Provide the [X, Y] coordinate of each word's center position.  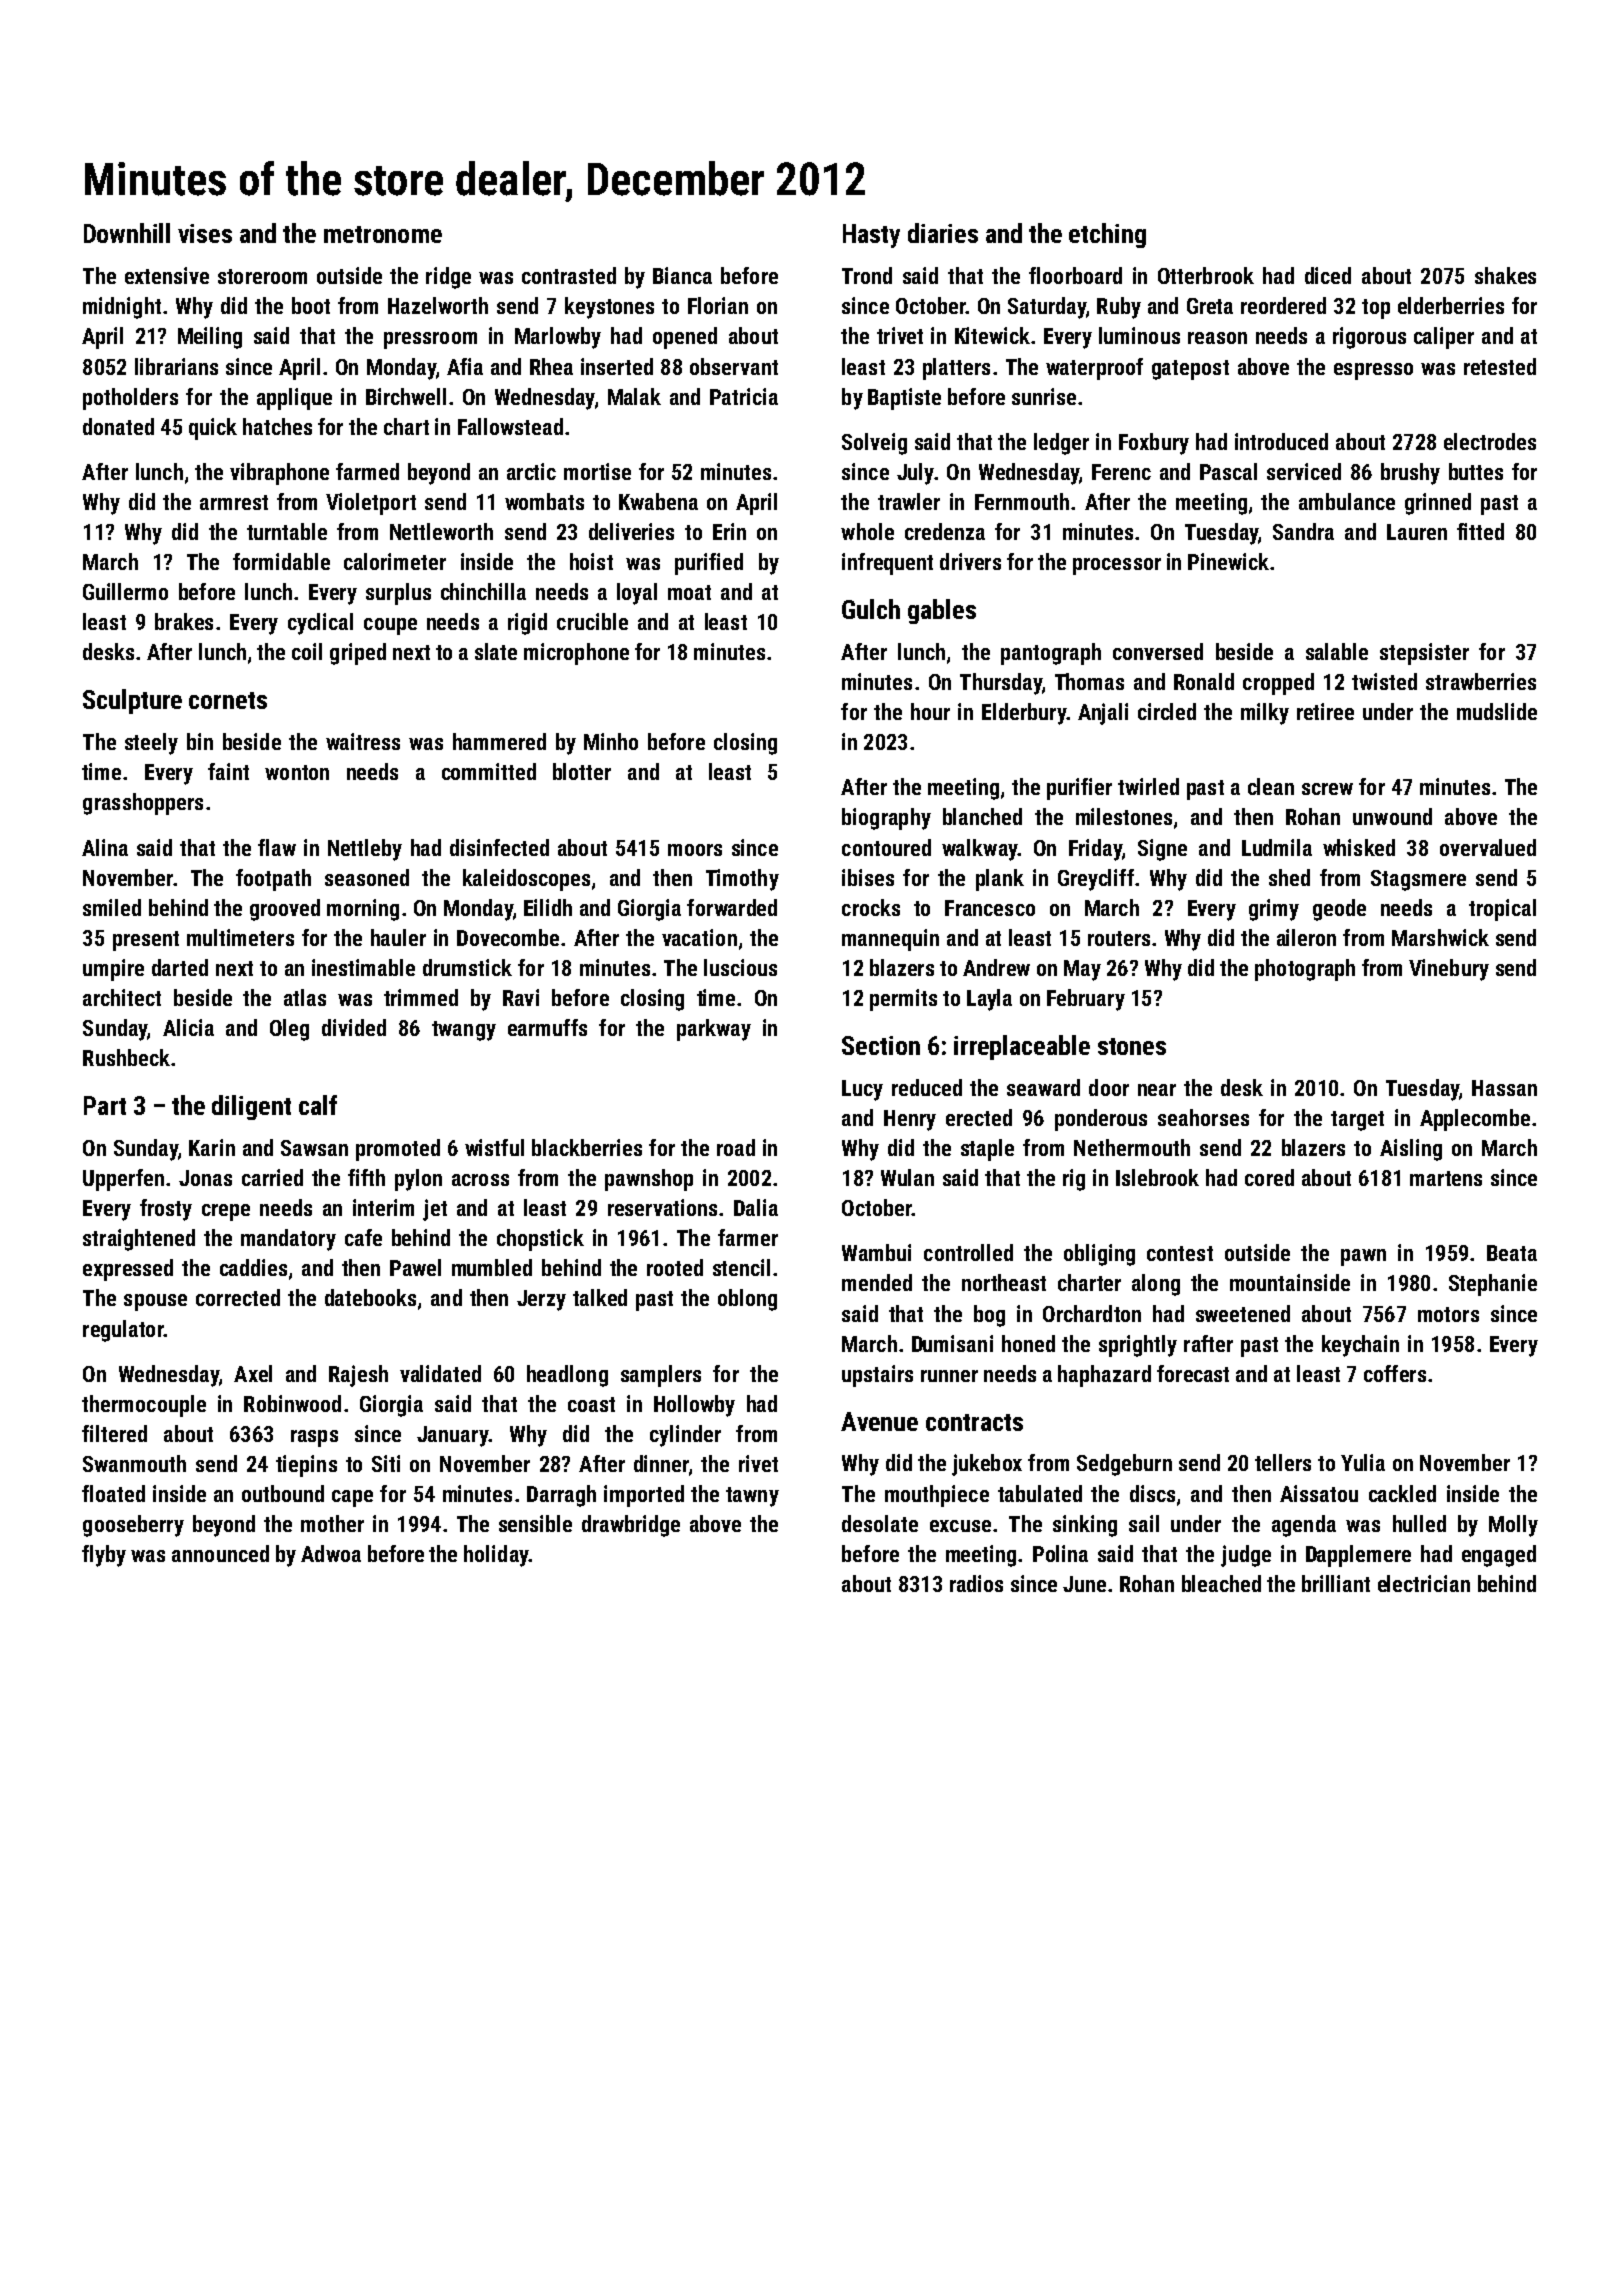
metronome [383, 234]
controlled [968, 1252]
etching [1107, 235]
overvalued [1488, 847]
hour [930, 711]
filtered [114, 1433]
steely [151, 744]
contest [1180, 1253]
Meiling [210, 338]
